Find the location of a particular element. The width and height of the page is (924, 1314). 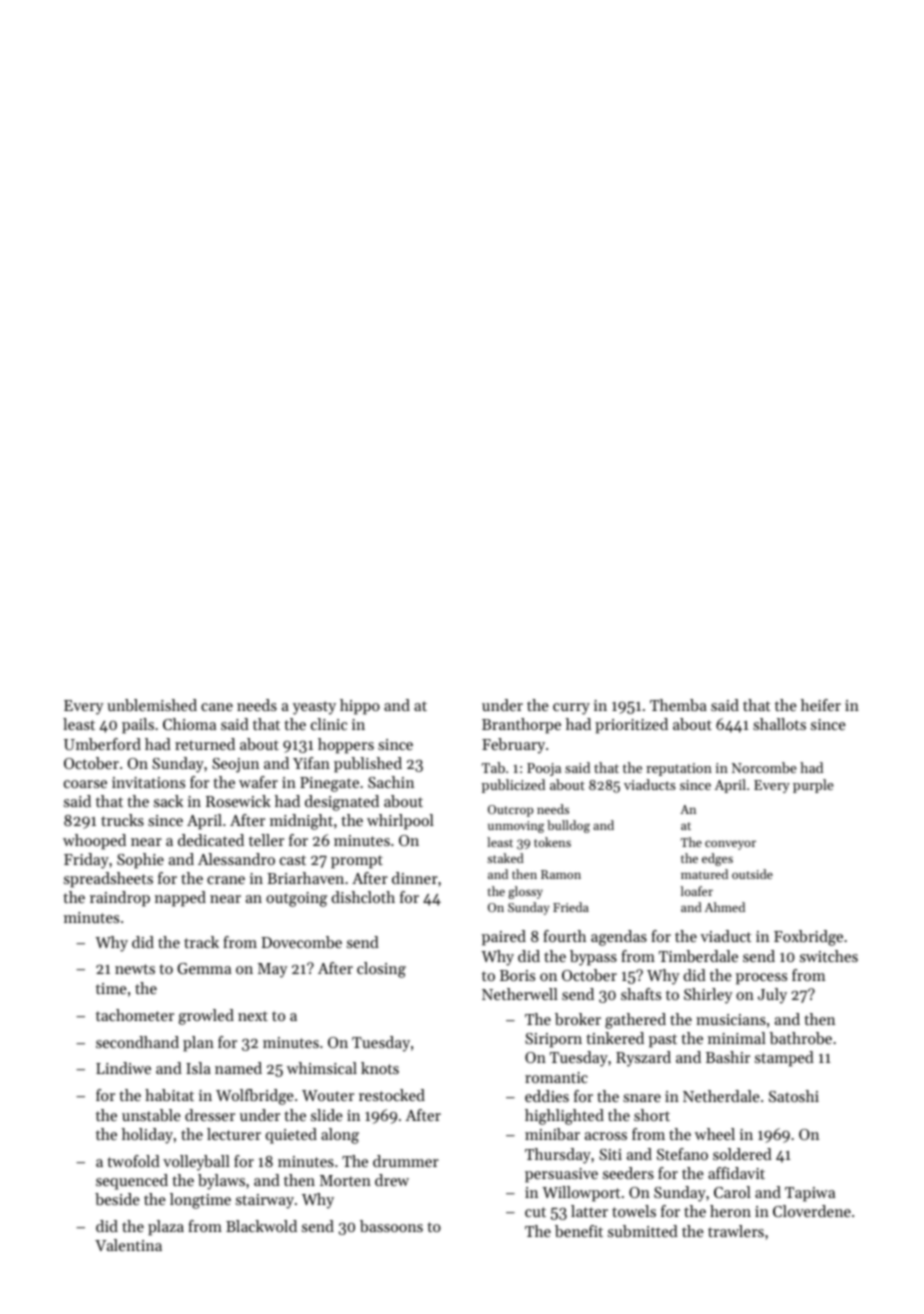

next is located at coordinates (253, 1016).
